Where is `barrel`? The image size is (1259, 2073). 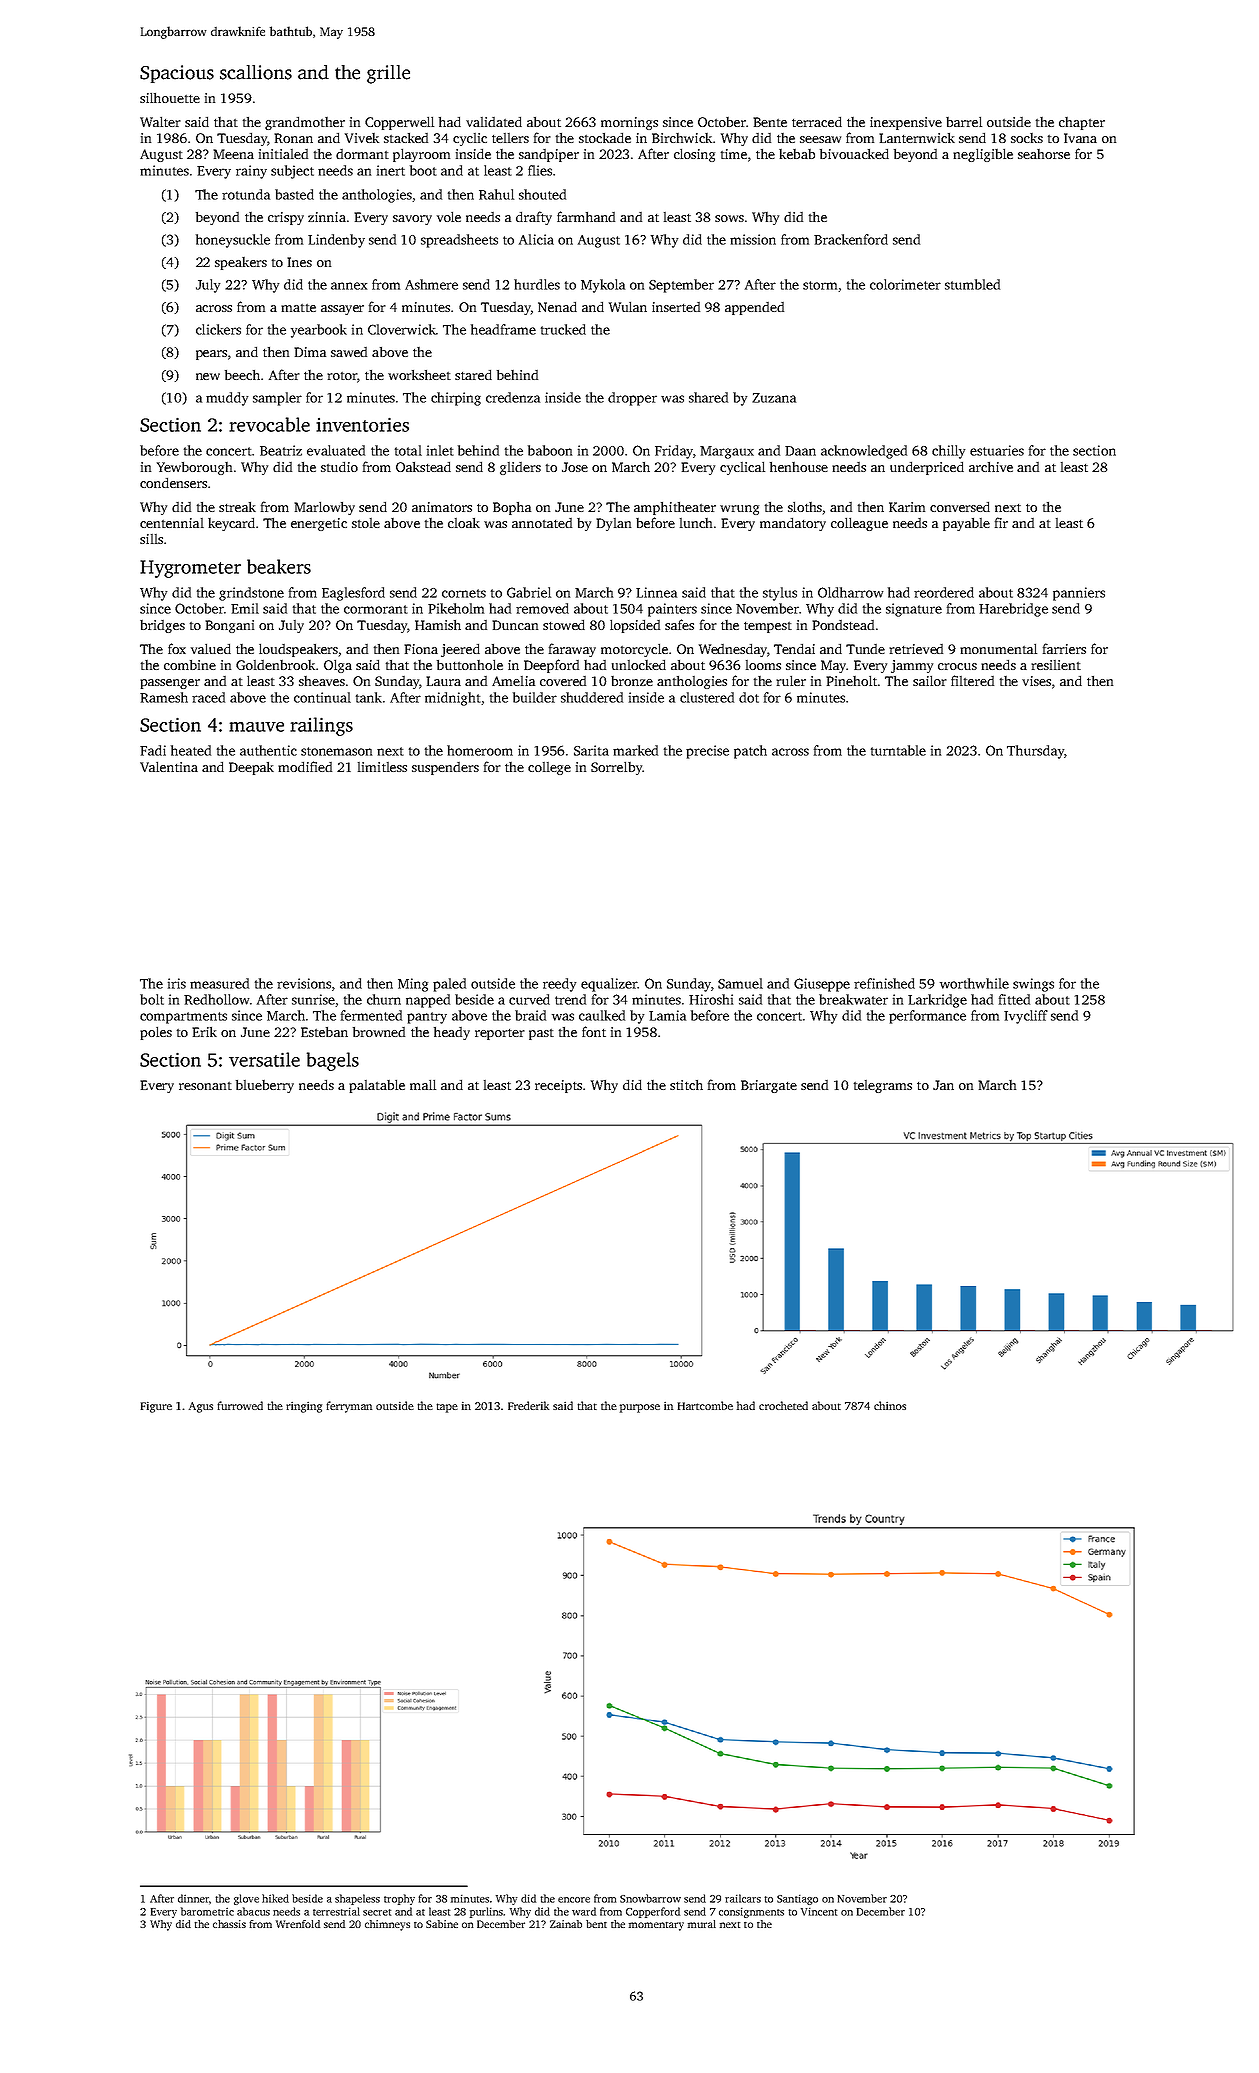 barrel is located at coordinates (964, 121).
